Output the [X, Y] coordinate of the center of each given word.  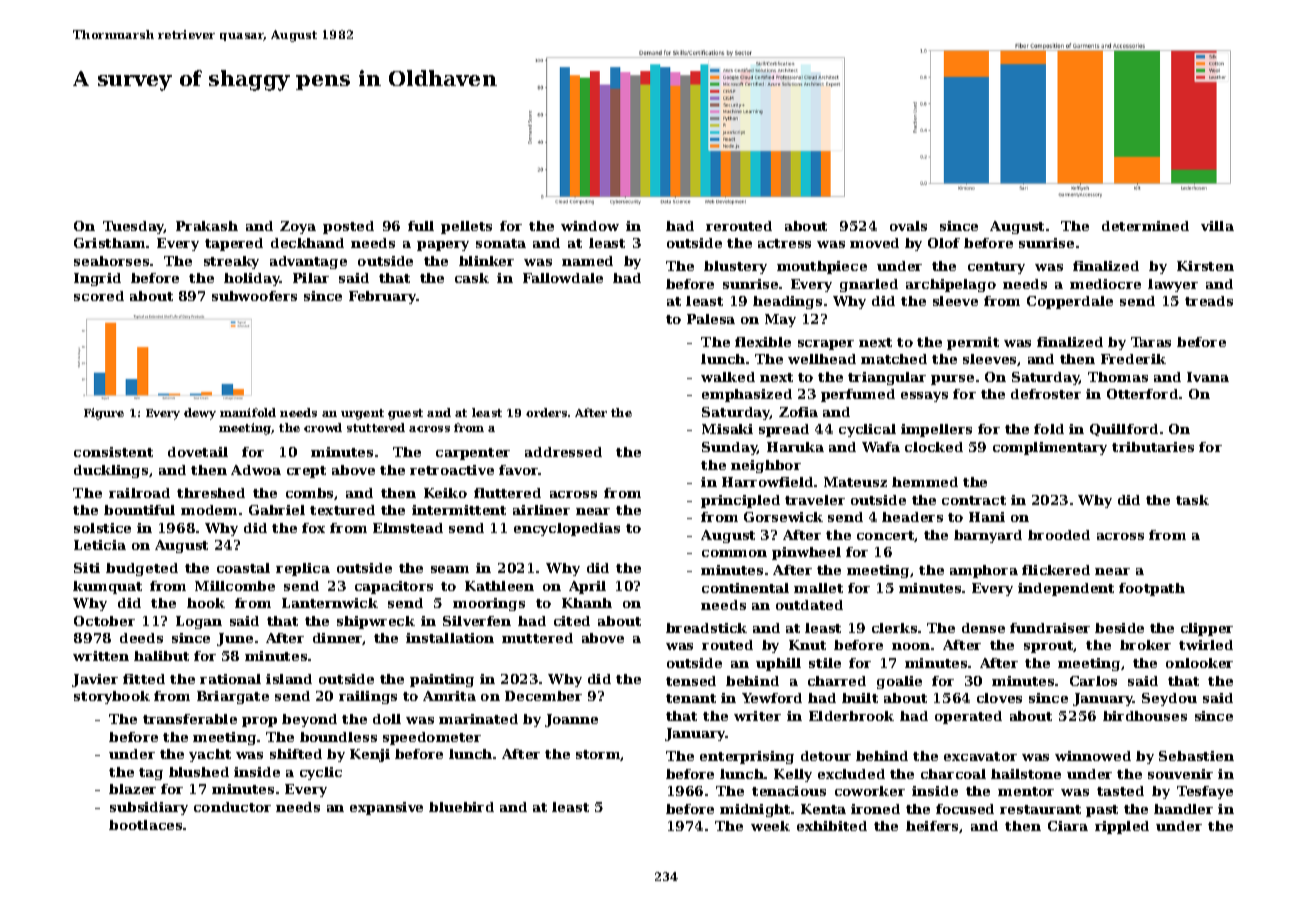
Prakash [207, 226]
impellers [936, 430]
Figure [104, 414]
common [734, 553]
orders [546, 412]
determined [1145, 226]
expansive [386, 808]
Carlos [1093, 681]
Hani [987, 517]
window [590, 226]
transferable [190, 719]
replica [303, 569]
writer [757, 716]
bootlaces [145, 825]
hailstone [1026, 774]
